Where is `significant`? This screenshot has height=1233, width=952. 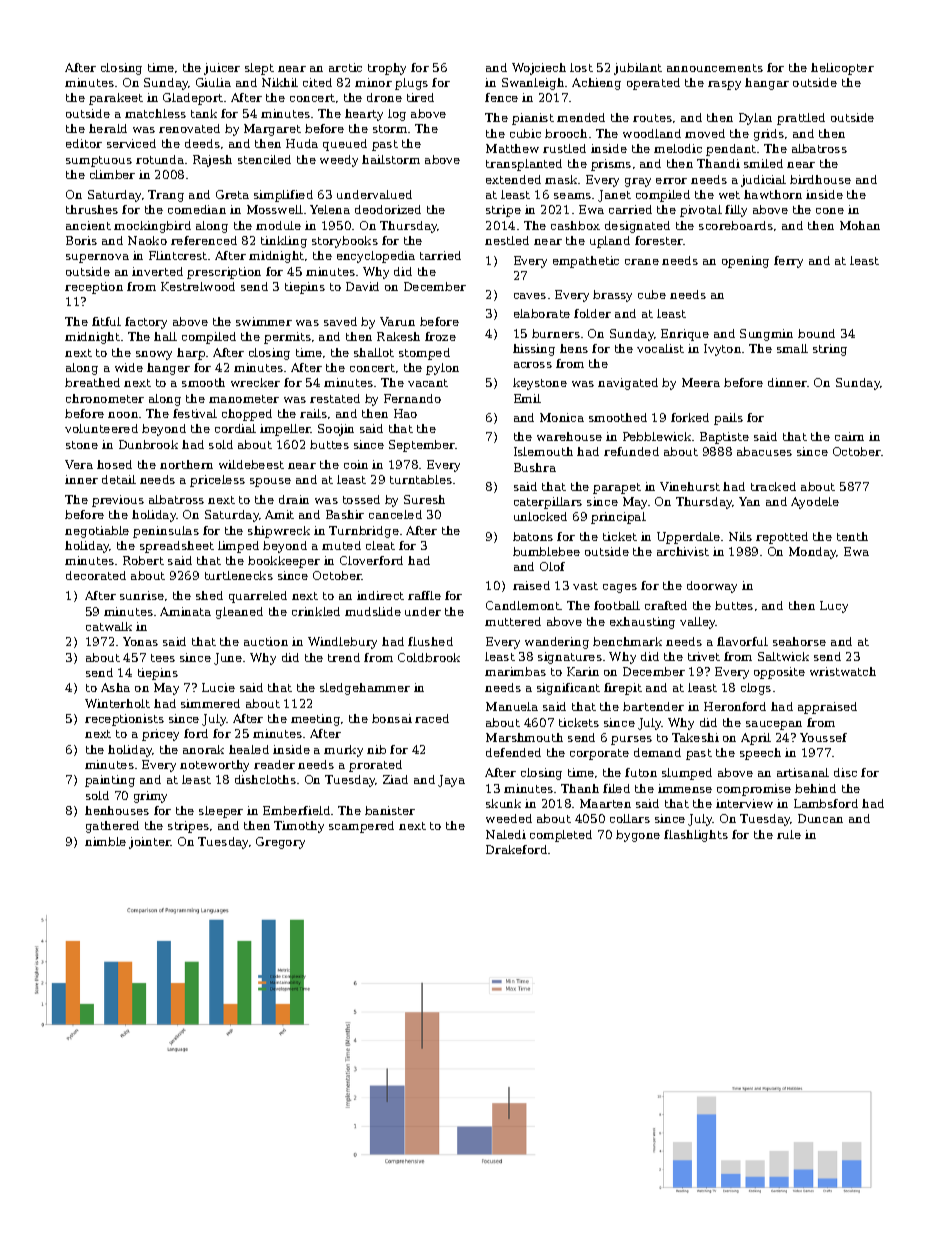 significant is located at coordinates (568, 689).
